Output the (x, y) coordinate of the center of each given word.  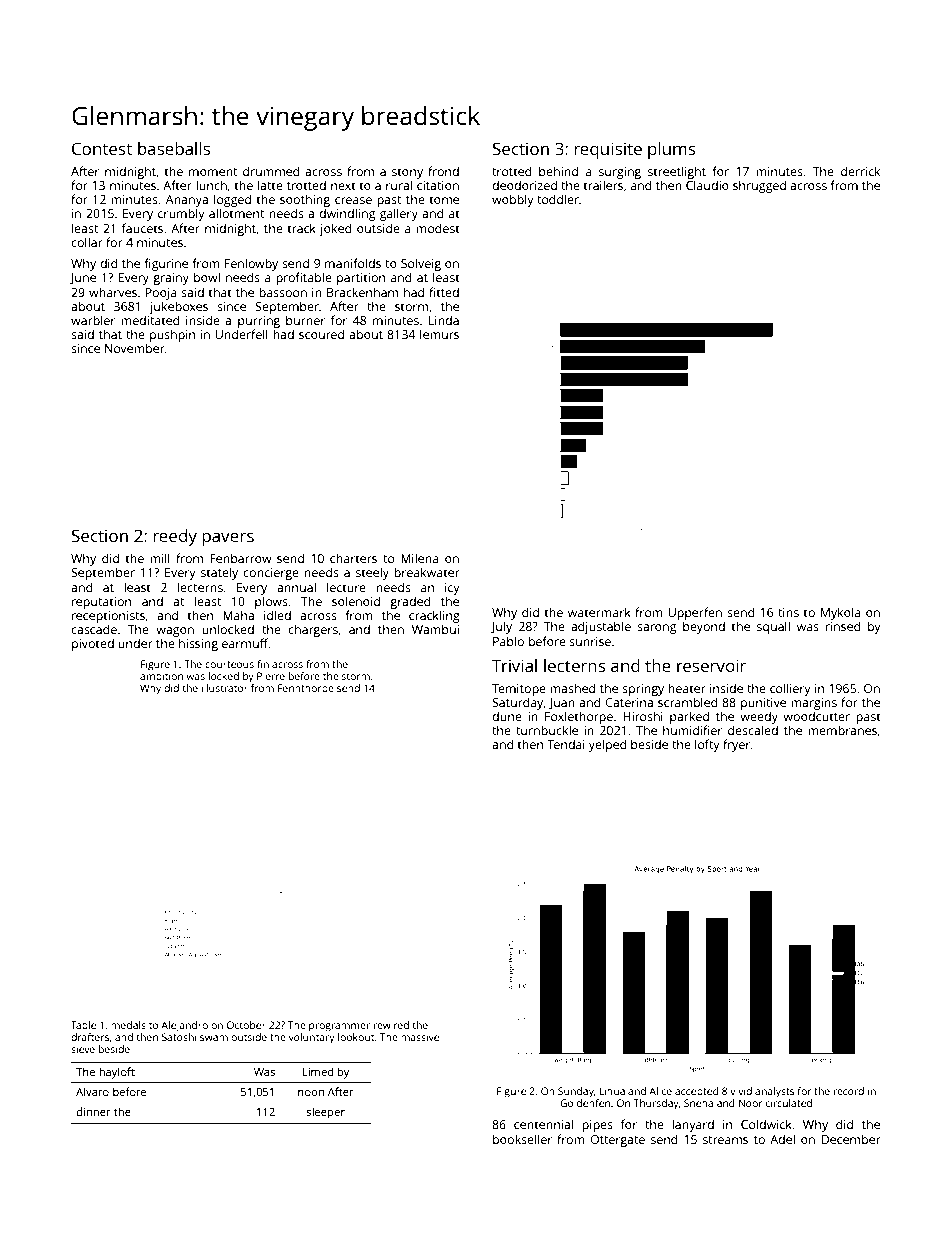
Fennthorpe (306, 689)
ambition (161, 676)
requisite (608, 150)
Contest (102, 148)
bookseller (522, 1139)
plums (672, 150)
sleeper (325, 1113)
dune (507, 716)
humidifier (692, 730)
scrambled (688, 702)
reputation (101, 603)
